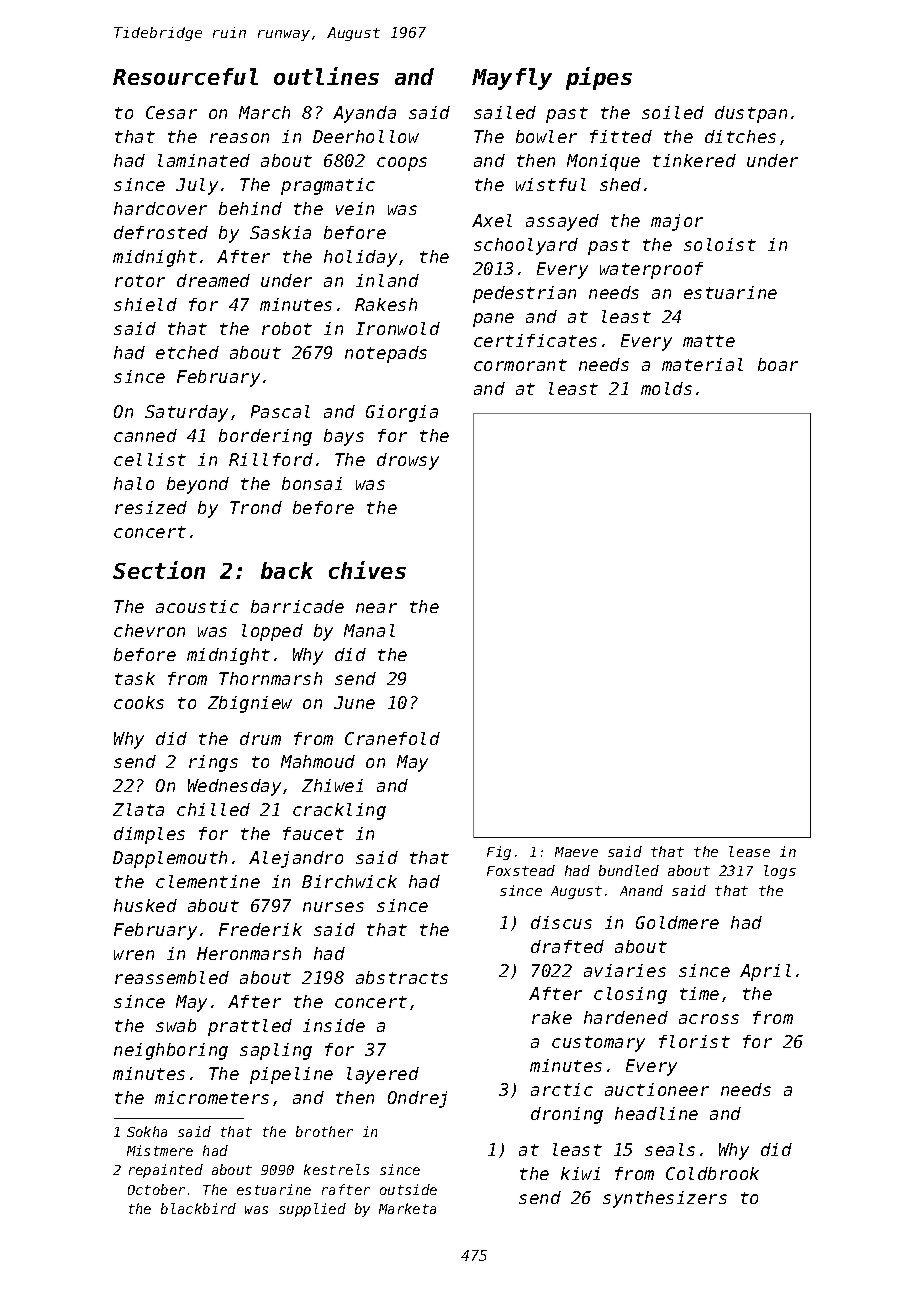 The width and height of the screenshot is (924, 1308). What do you see at coordinates (324, 1131) in the screenshot?
I see `brother` at bounding box center [324, 1131].
